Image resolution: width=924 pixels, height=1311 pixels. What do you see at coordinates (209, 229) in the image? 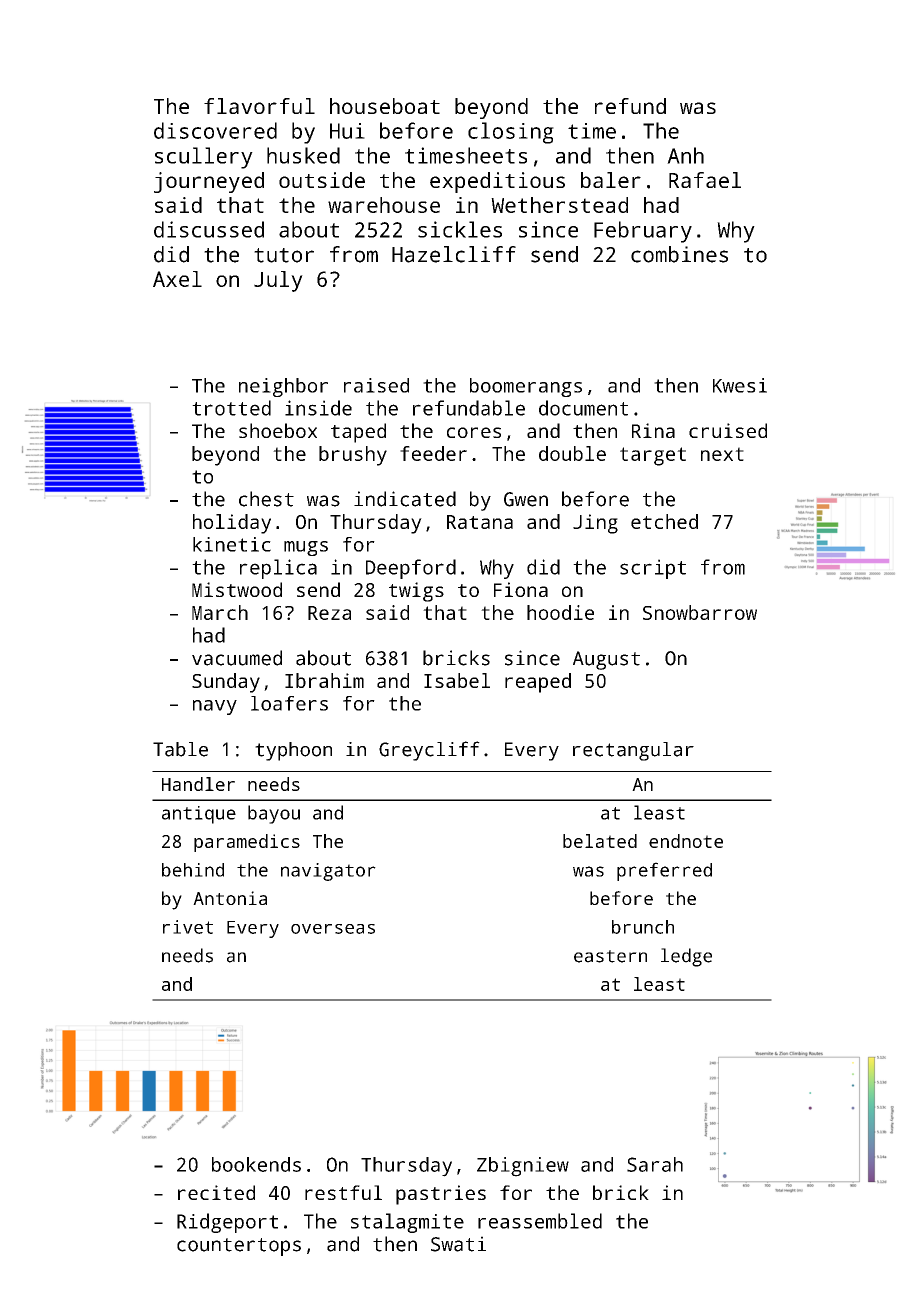
I see `discussed` at bounding box center [209, 229].
